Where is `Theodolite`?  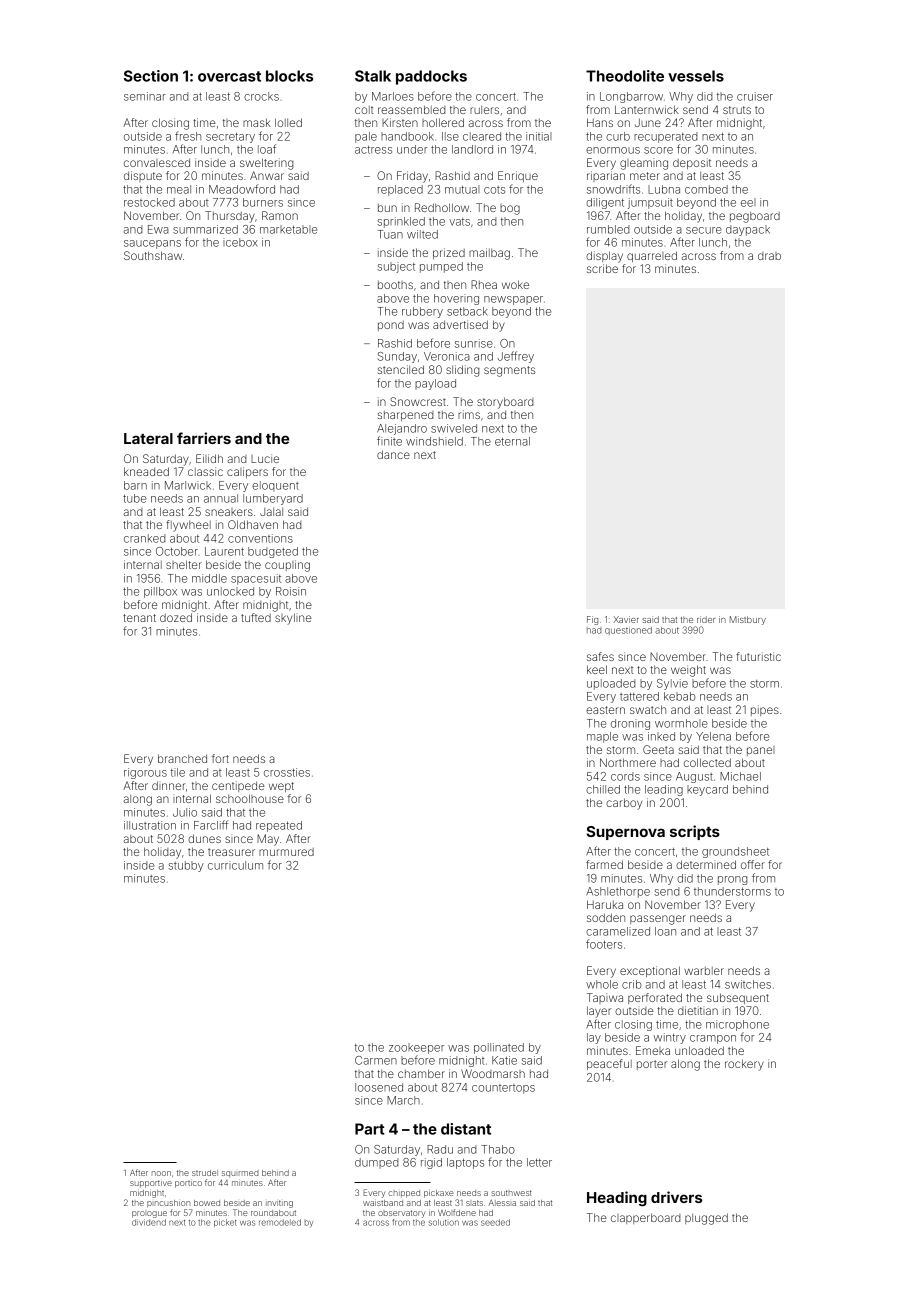
Theodolite is located at coordinates (625, 76).
